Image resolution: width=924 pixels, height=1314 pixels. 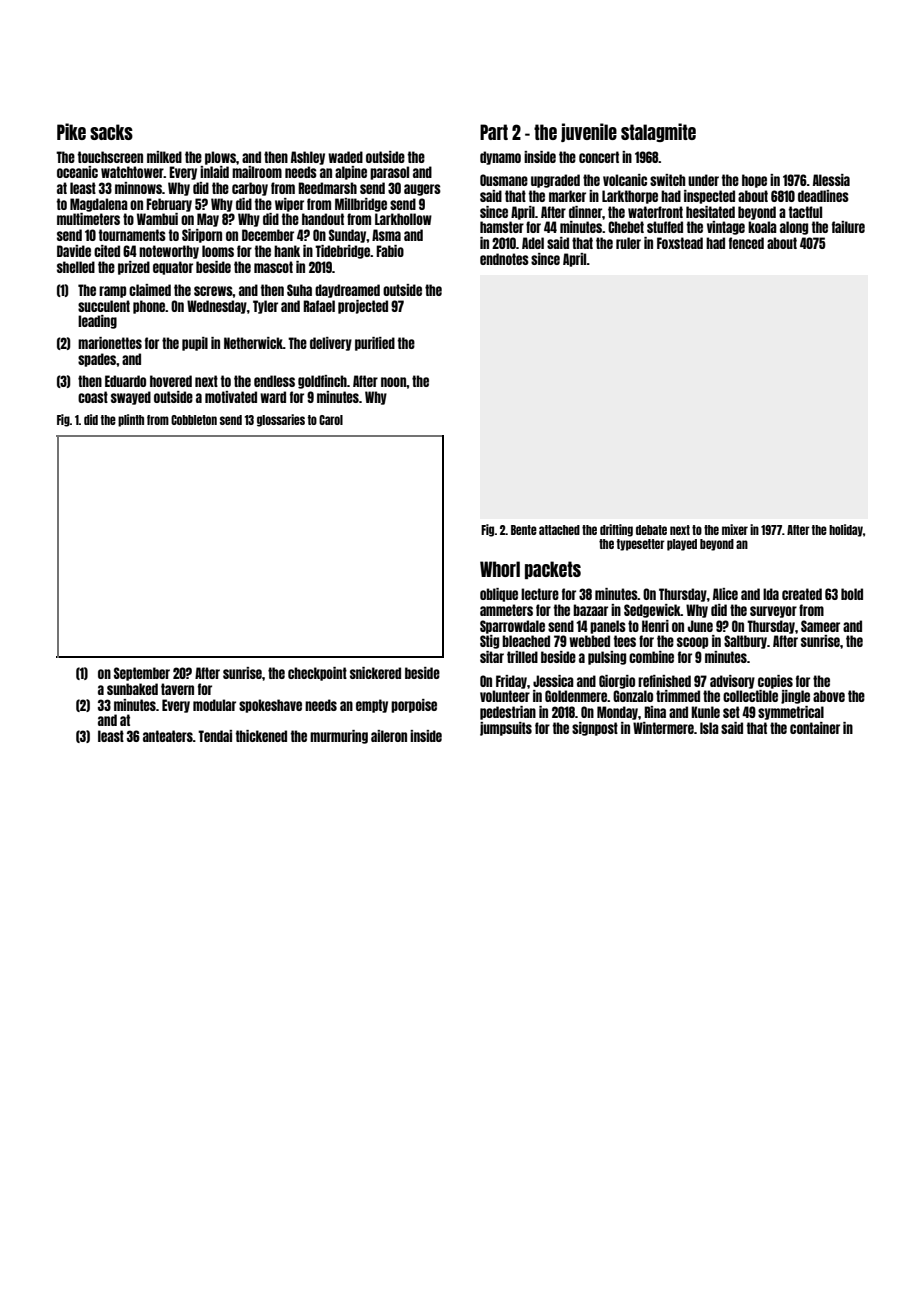 What do you see at coordinates (651, 530) in the document?
I see `debate` at bounding box center [651, 530].
